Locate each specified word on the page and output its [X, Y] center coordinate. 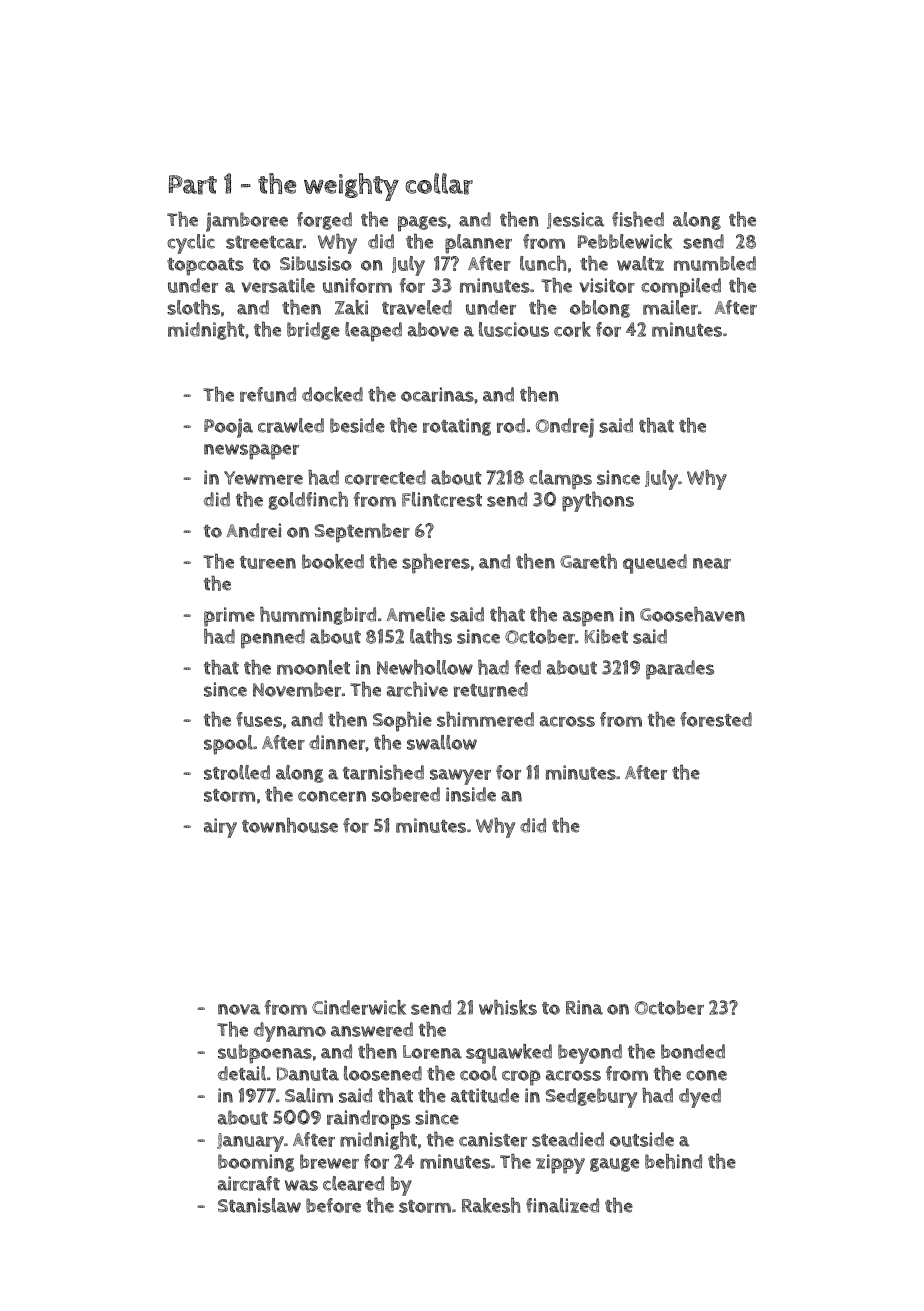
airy [220, 828]
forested [716, 719]
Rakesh [491, 1205]
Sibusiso [316, 263]
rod [511, 425]
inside [471, 794]
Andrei [254, 530]
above [433, 329]
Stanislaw [259, 1205]
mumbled [715, 263]
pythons [598, 502]
